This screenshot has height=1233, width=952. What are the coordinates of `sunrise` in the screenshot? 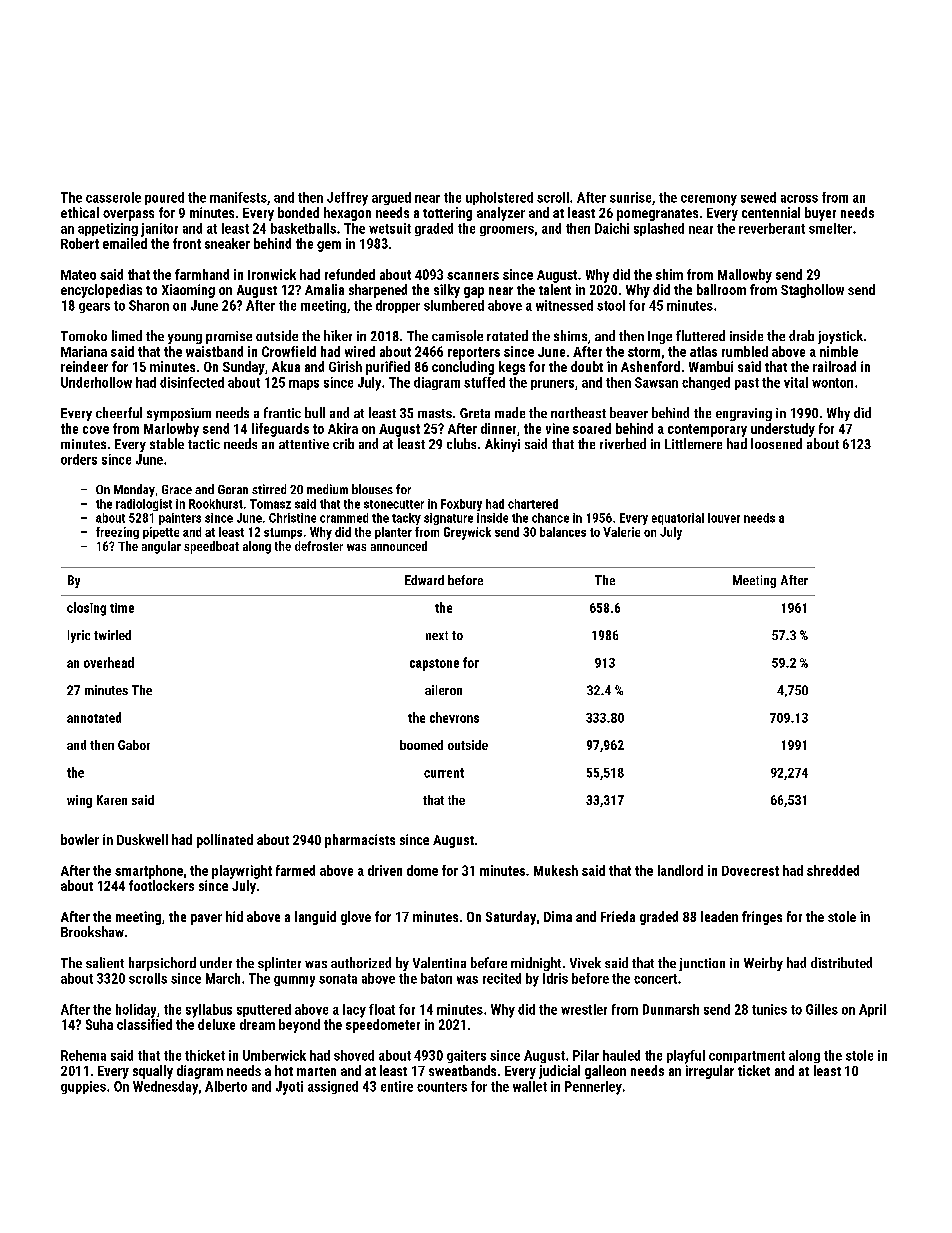 It's located at (630, 197).
